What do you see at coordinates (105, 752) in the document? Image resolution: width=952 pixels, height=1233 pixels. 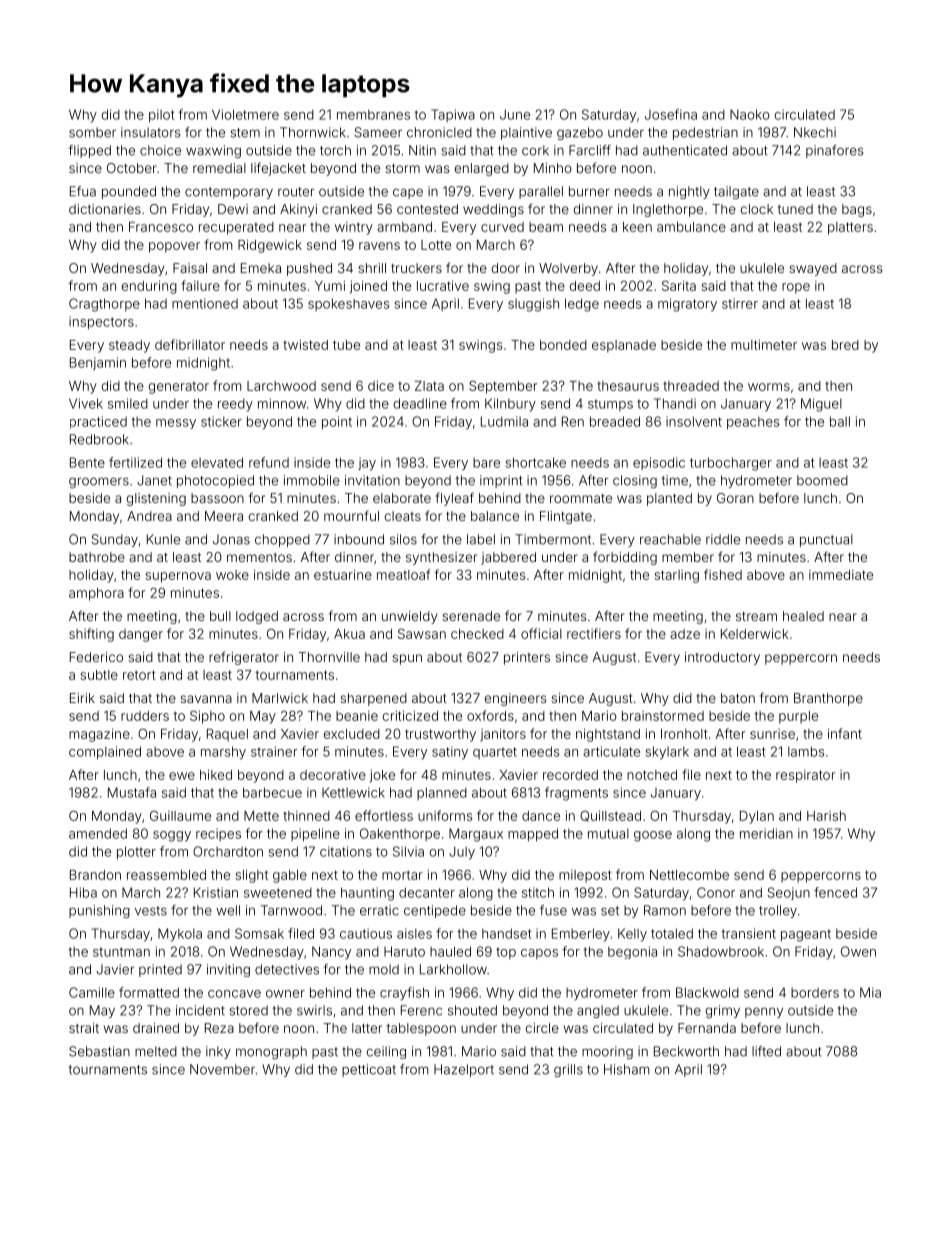 I see `complained` at bounding box center [105, 752].
